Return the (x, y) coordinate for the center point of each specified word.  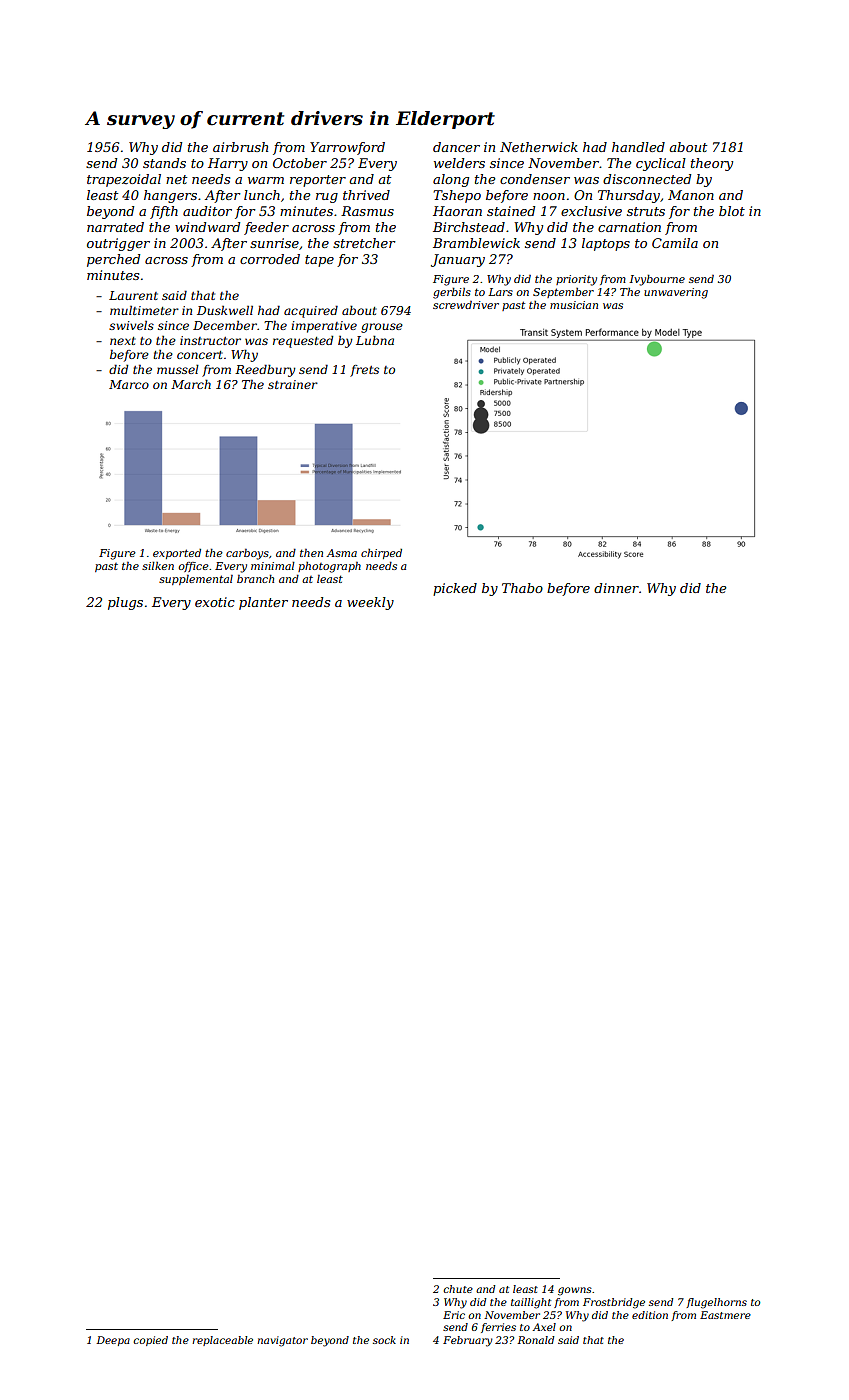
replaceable (222, 1341)
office (193, 567)
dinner (616, 588)
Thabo (522, 588)
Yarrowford (347, 148)
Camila (675, 243)
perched (113, 260)
